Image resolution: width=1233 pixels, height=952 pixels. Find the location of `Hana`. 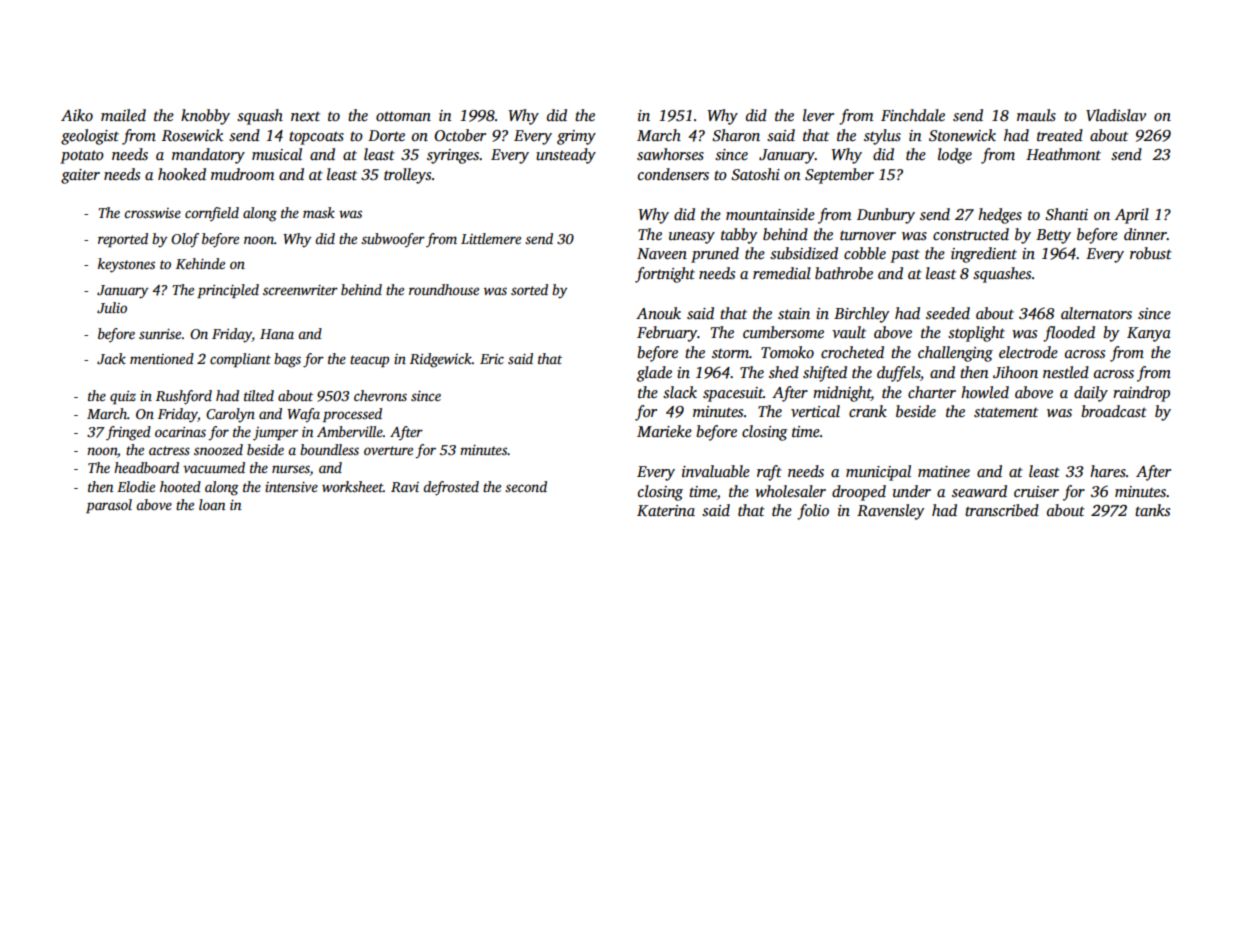

Hana is located at coordinates (277, 334).
